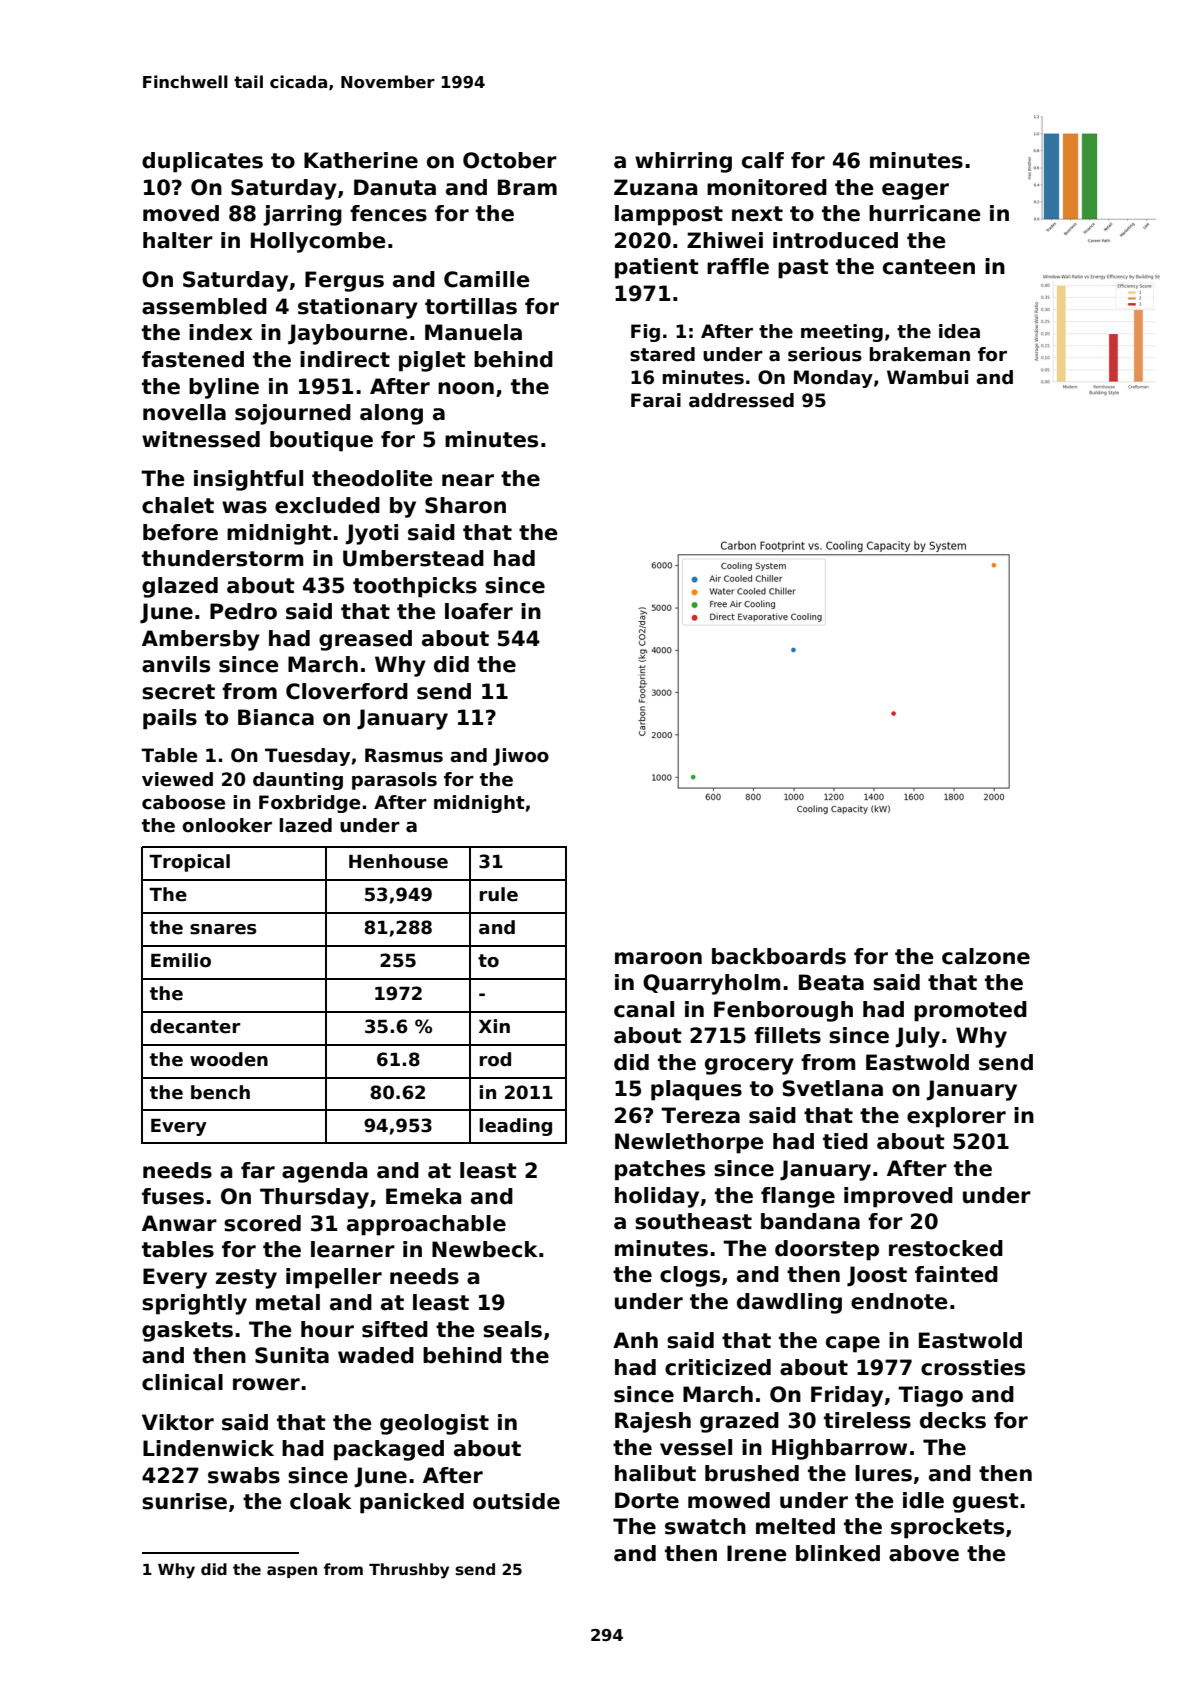 The width and height of the document is (1180, 1708). What do you see at coordinates (515, 1127) in the document?
I see `leading` at bounding box center [515, 1127].
